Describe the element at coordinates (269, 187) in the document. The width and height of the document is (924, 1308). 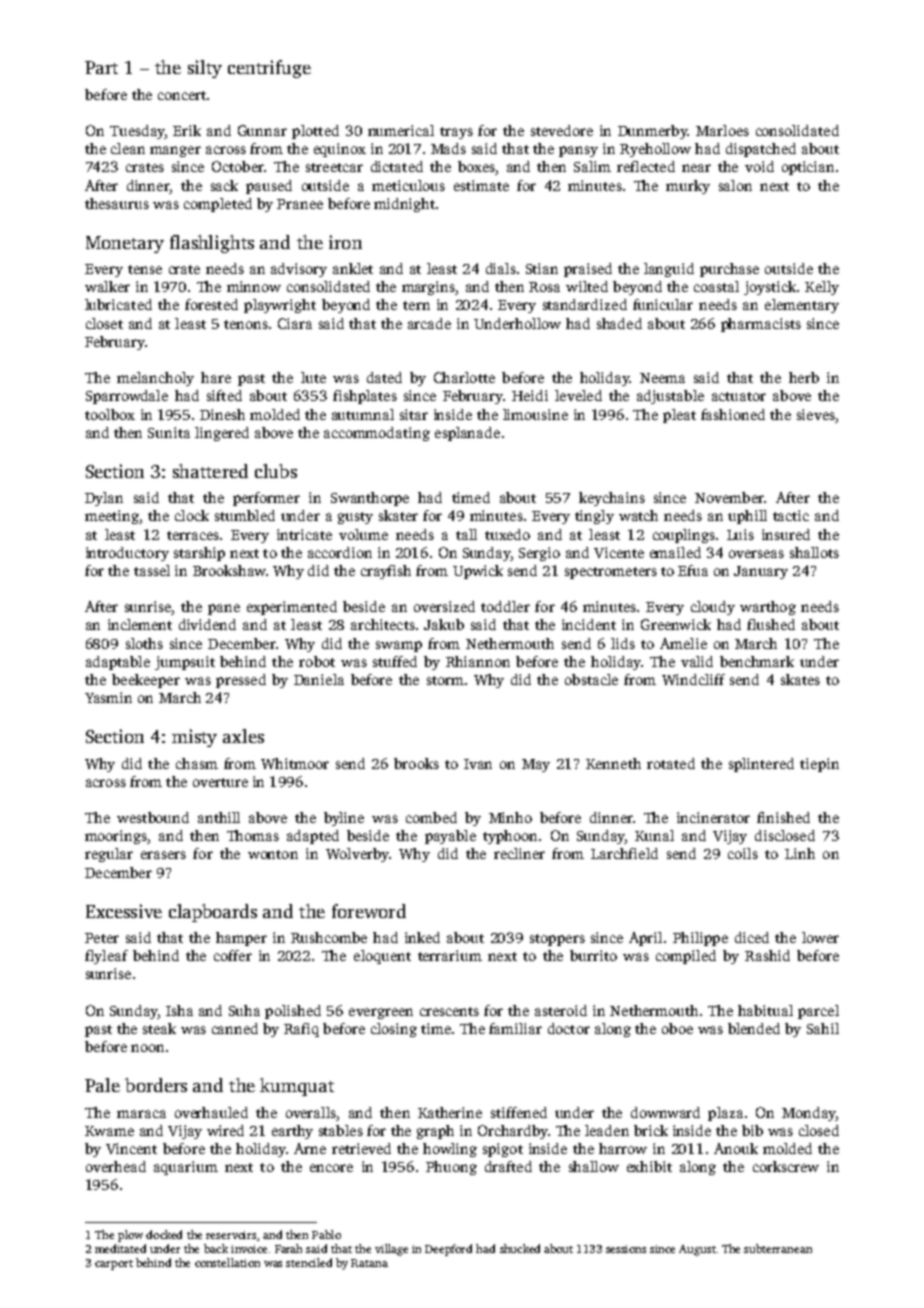
I see `paused` at that location.
